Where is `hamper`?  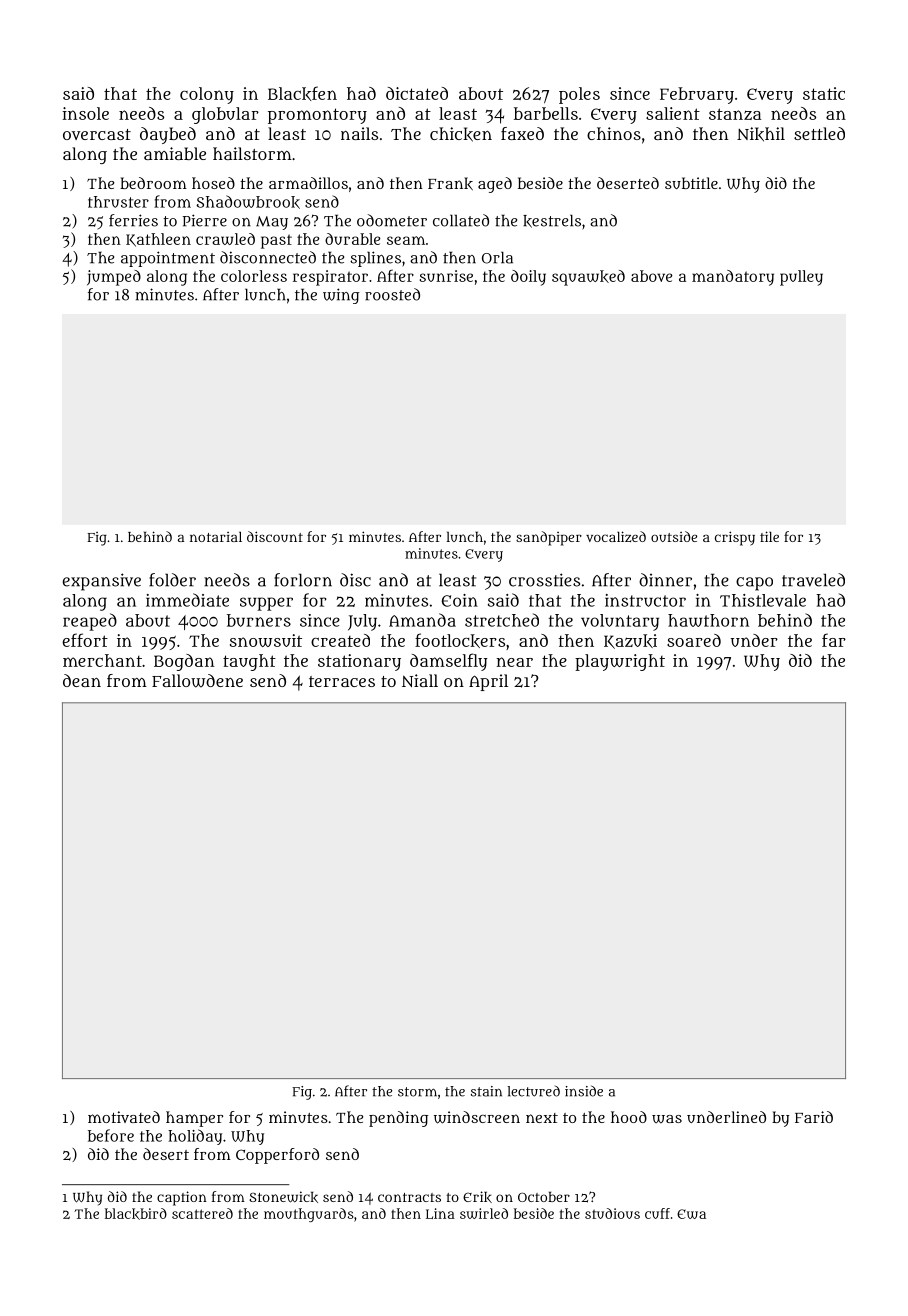 hamper is located at coordinates (194, 1119).
